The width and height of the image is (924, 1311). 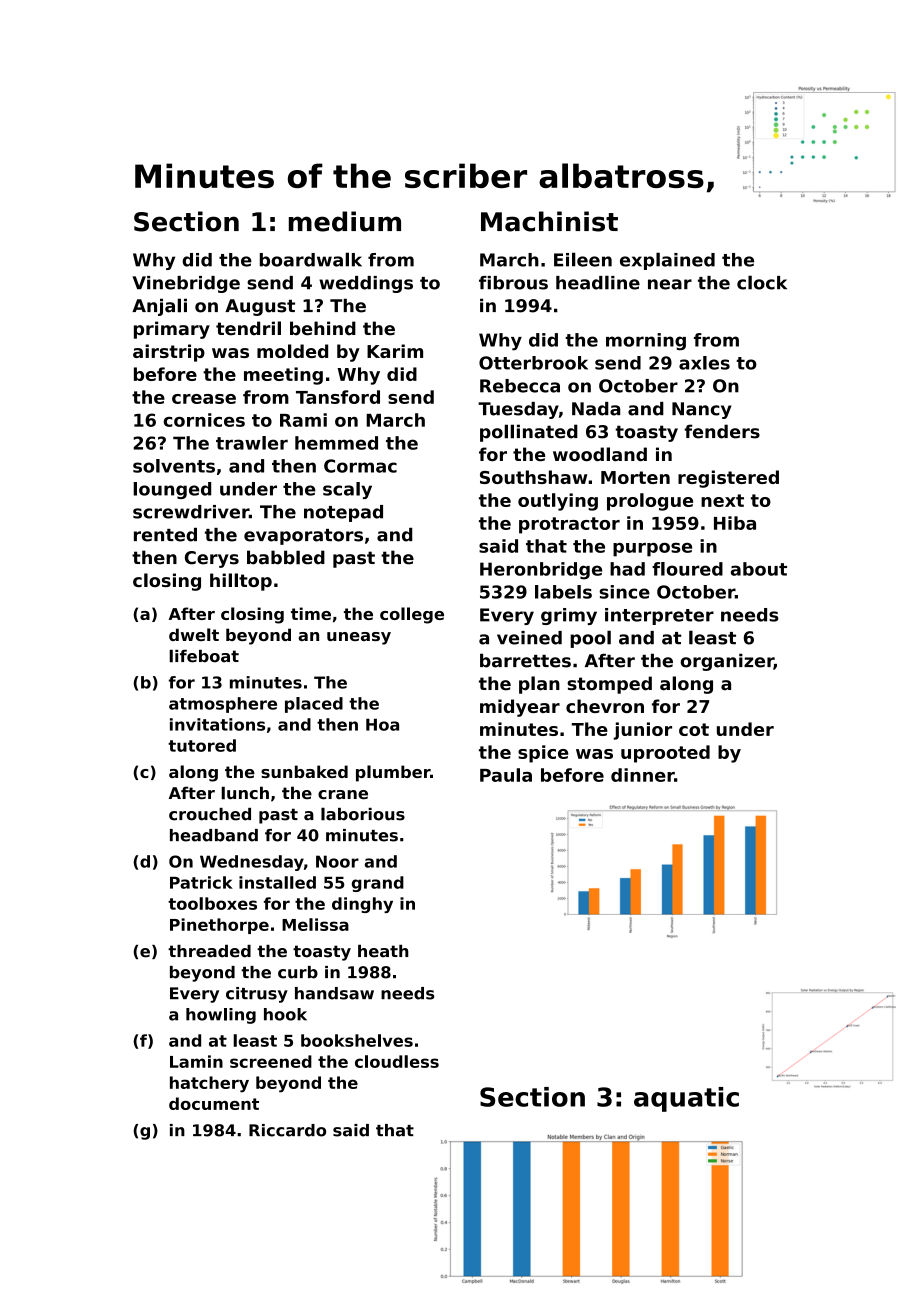 What do you see at coordinates (201, 882) in the image?
I see `Patrick` at bounding box center [201, 882].
